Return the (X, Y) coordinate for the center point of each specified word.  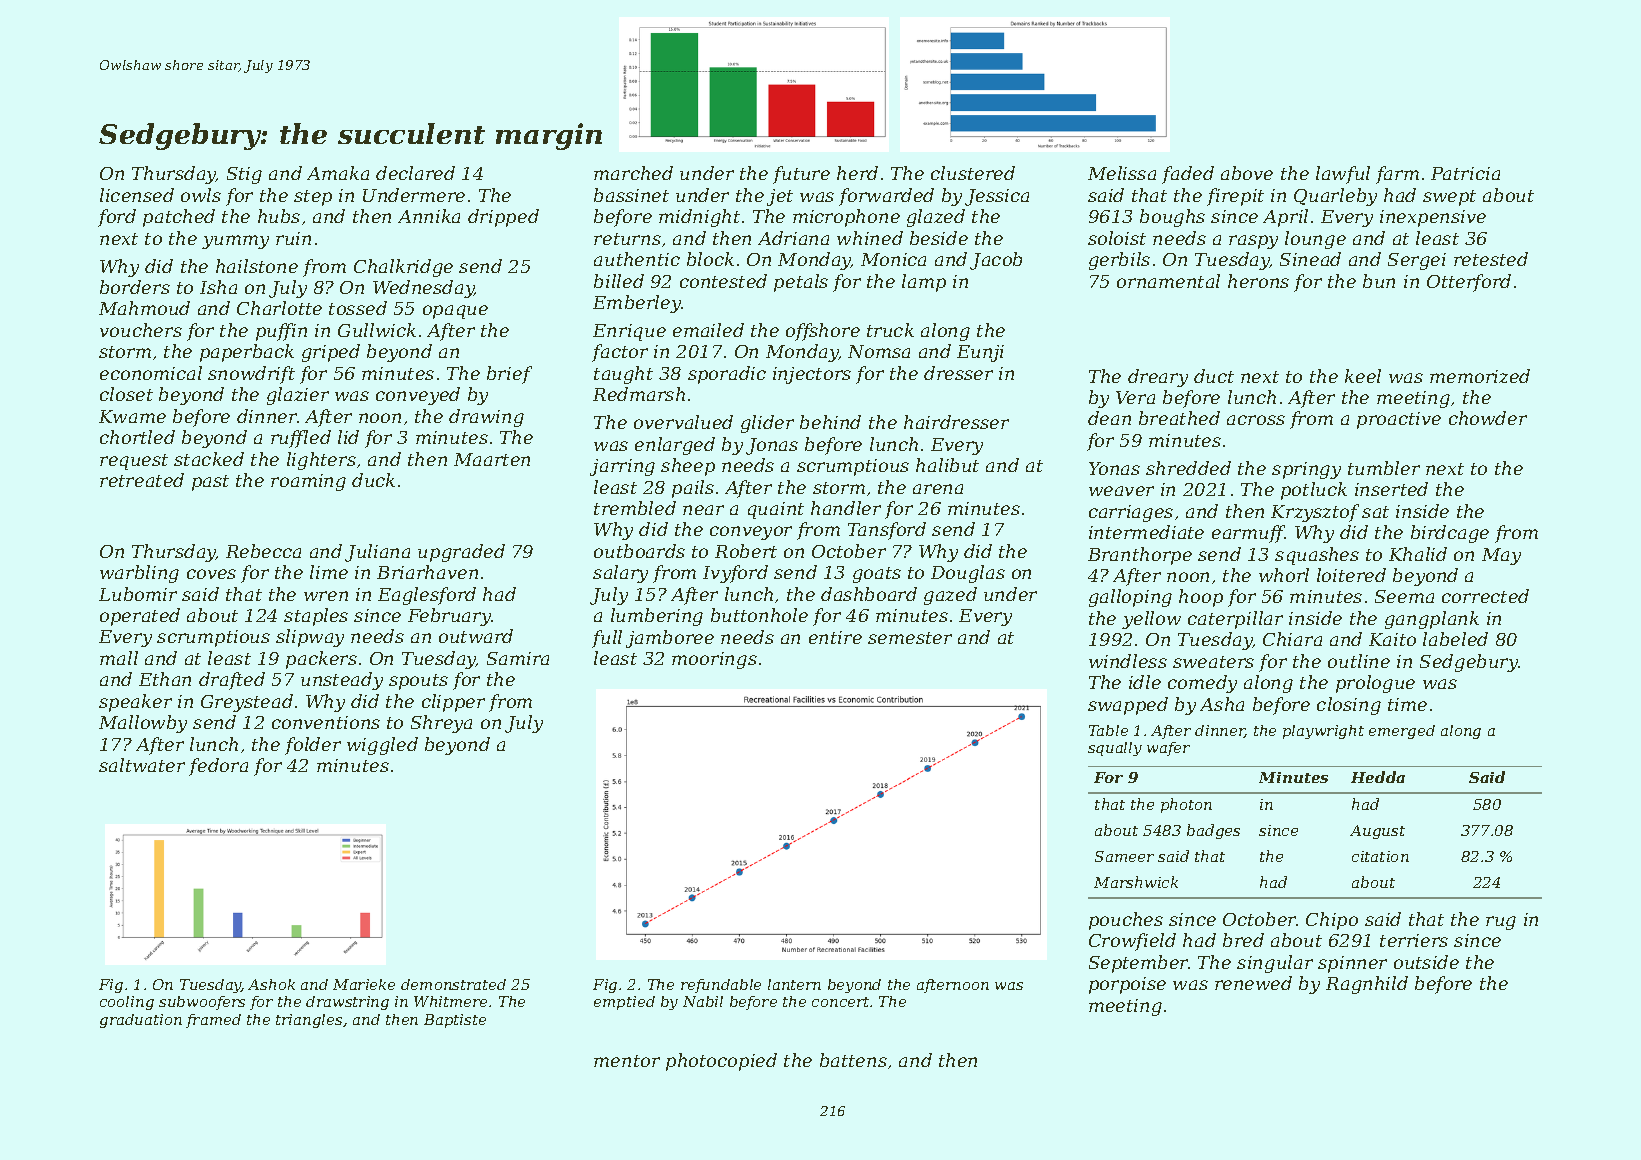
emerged (1402, 732)
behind (830, 422)
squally (1115, 749)
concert (840, 1002)
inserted (1391, 489)
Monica (893, 259)
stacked (209, 459)
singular (1275, 964)
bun (1379, 281)
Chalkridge (403, 268)
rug (1501, 923)
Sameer (1124, 856)
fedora (218, 767)
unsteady (342, 681)
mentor (627, 1061)
